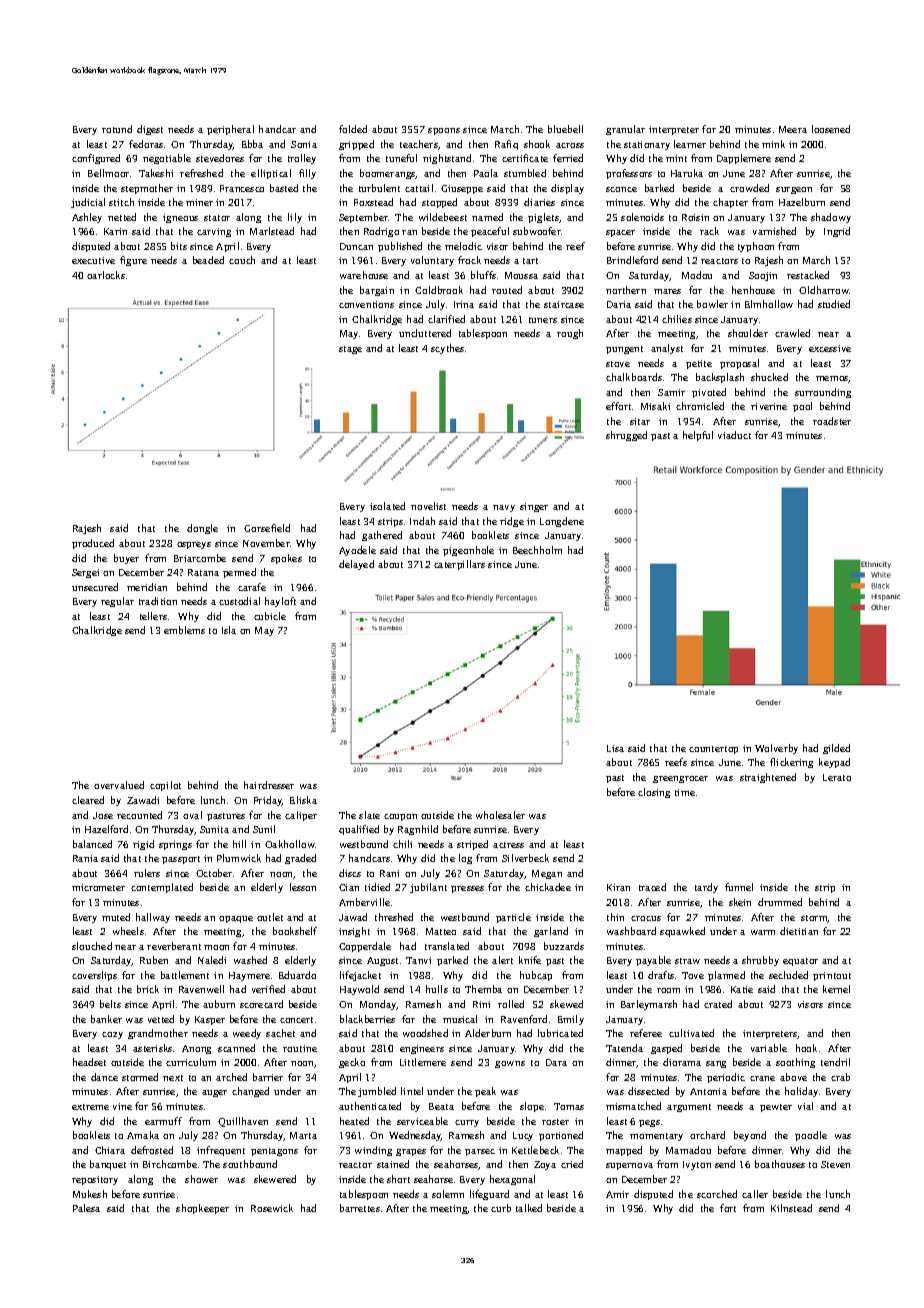  Describe the element at coordinates (446, 319) in the image. I see `clarified` at that location.
